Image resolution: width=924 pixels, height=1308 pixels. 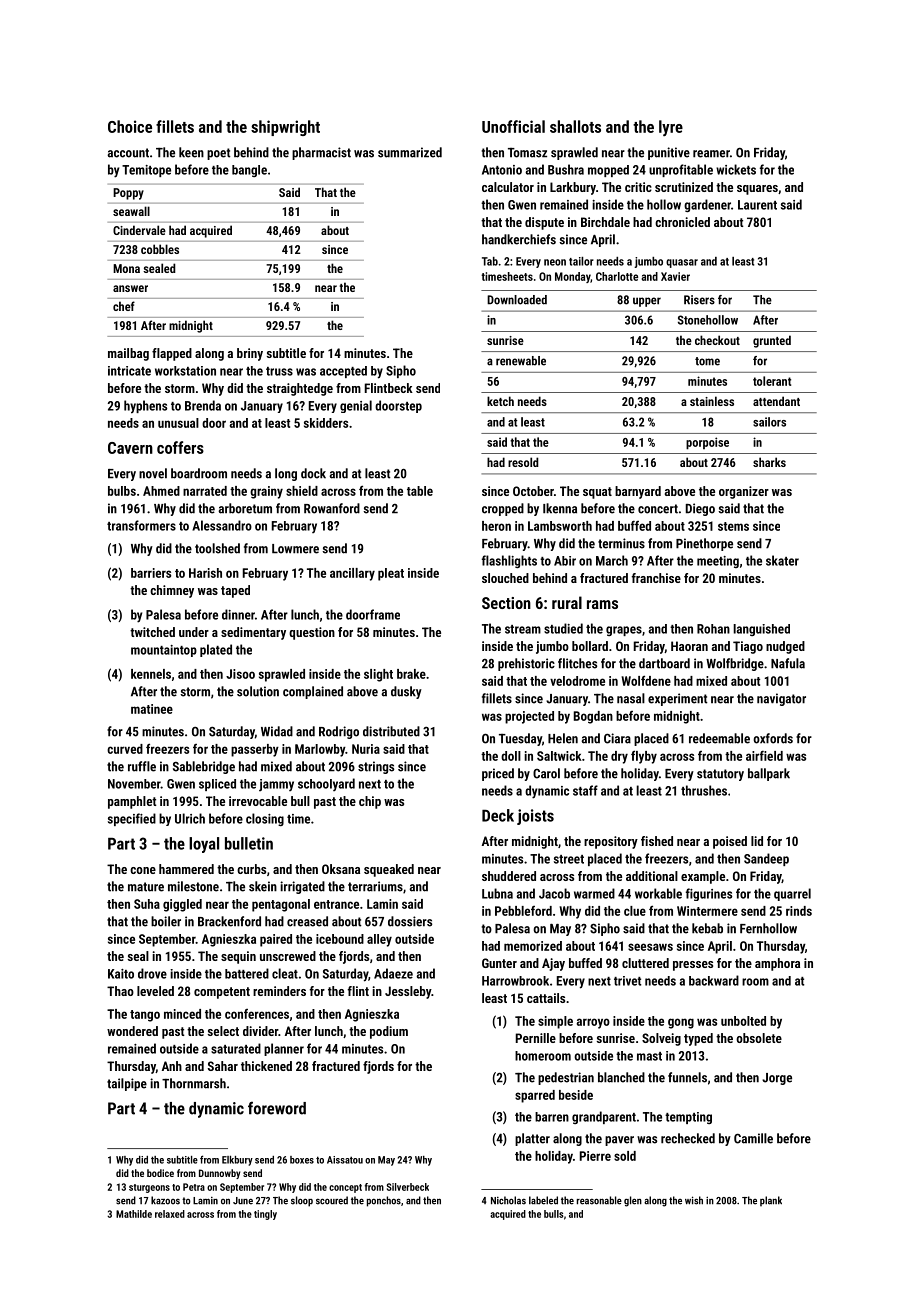 What do you see at coordinates (624, 631) in the screenshot?
I see `grapes` at bounding box center [624, 631].
